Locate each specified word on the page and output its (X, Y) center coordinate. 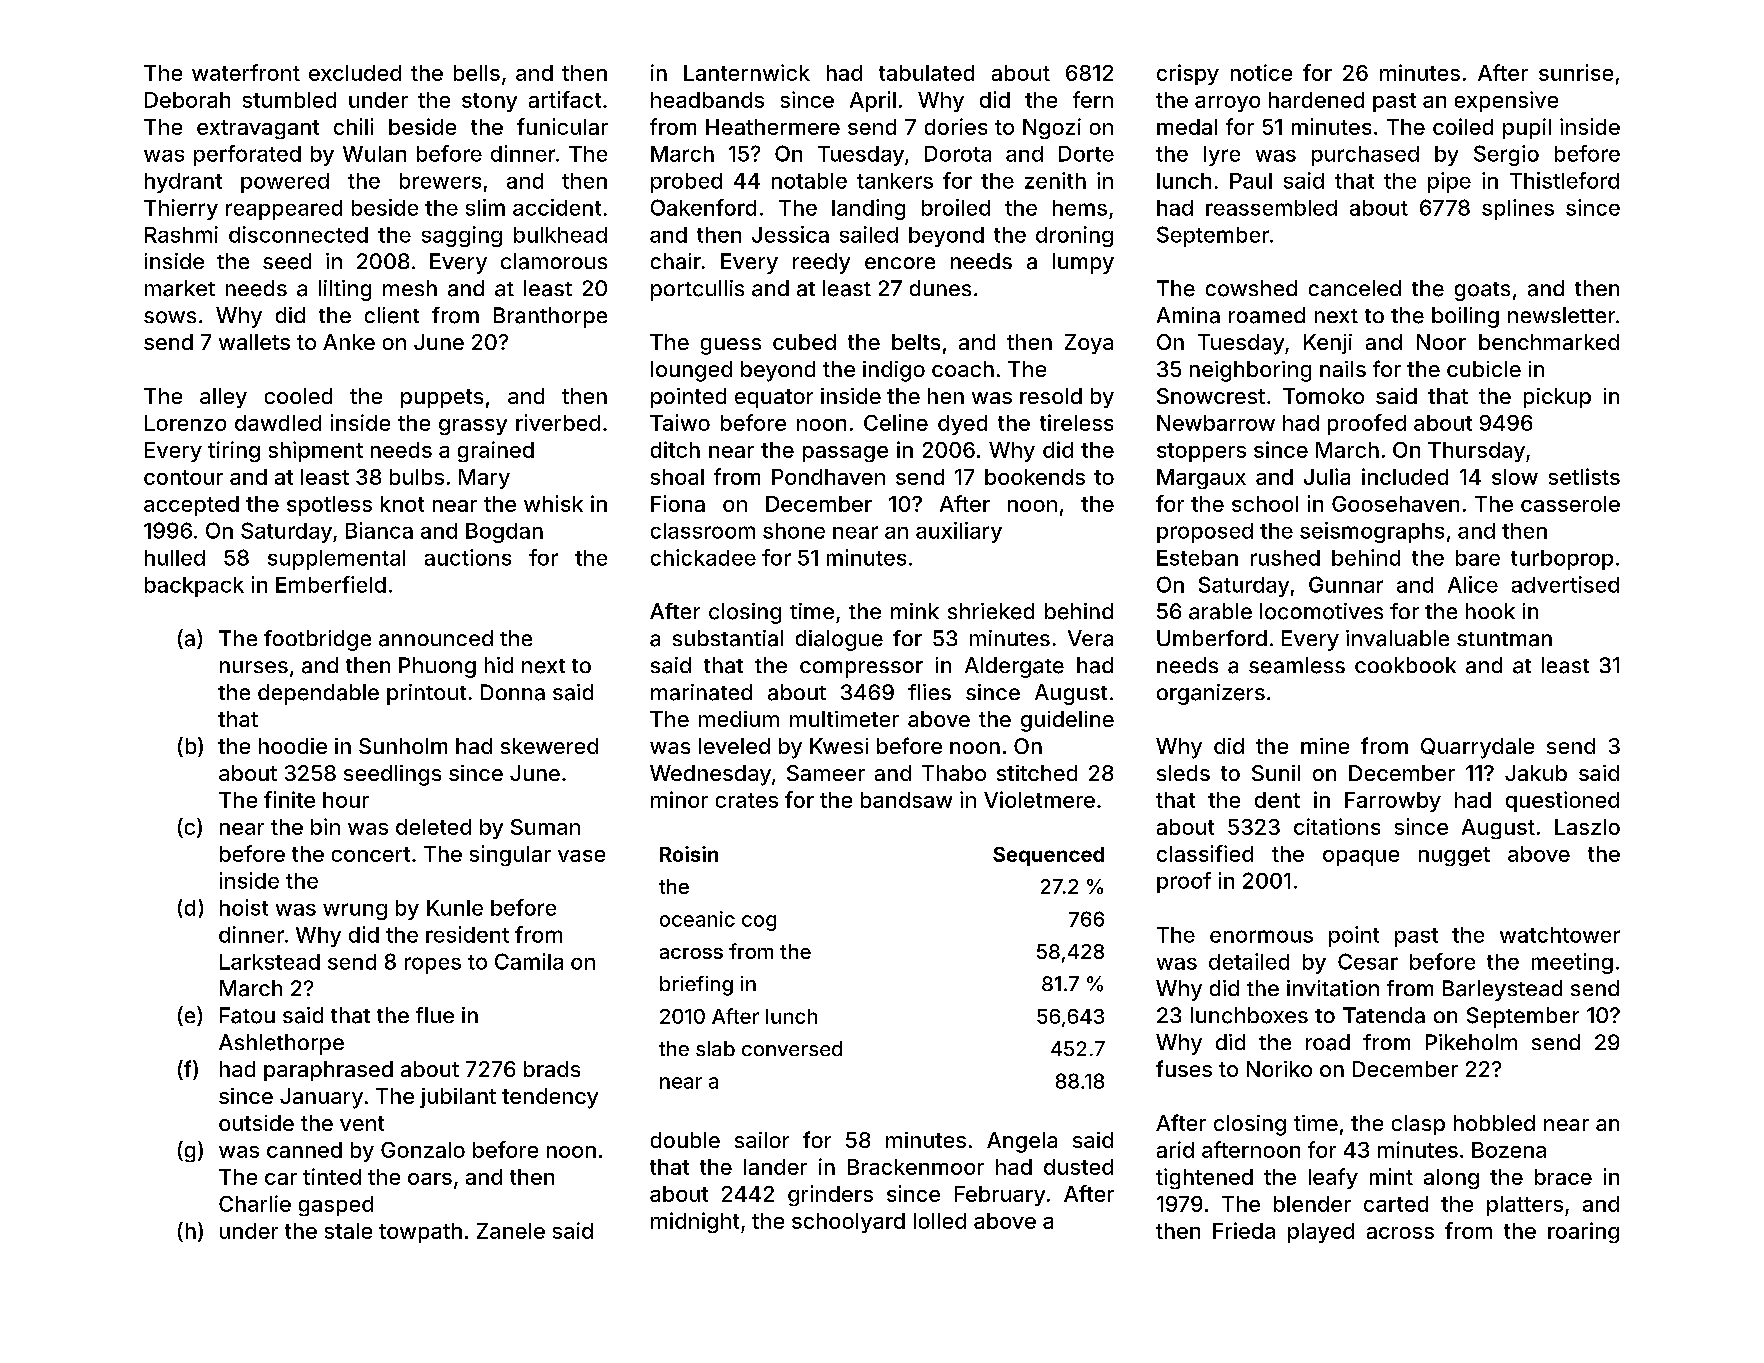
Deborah (187, 100)
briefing (696, 986)
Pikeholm (1471, 1042)
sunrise (1576, 72)
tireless (1076, 422)
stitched (1037, 773)
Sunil (1276, 773)
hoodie (293, 746)
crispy (1188, 74)
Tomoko (1323, 396)
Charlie (255, 1203)
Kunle (455, 908)
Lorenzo (185, 423)
